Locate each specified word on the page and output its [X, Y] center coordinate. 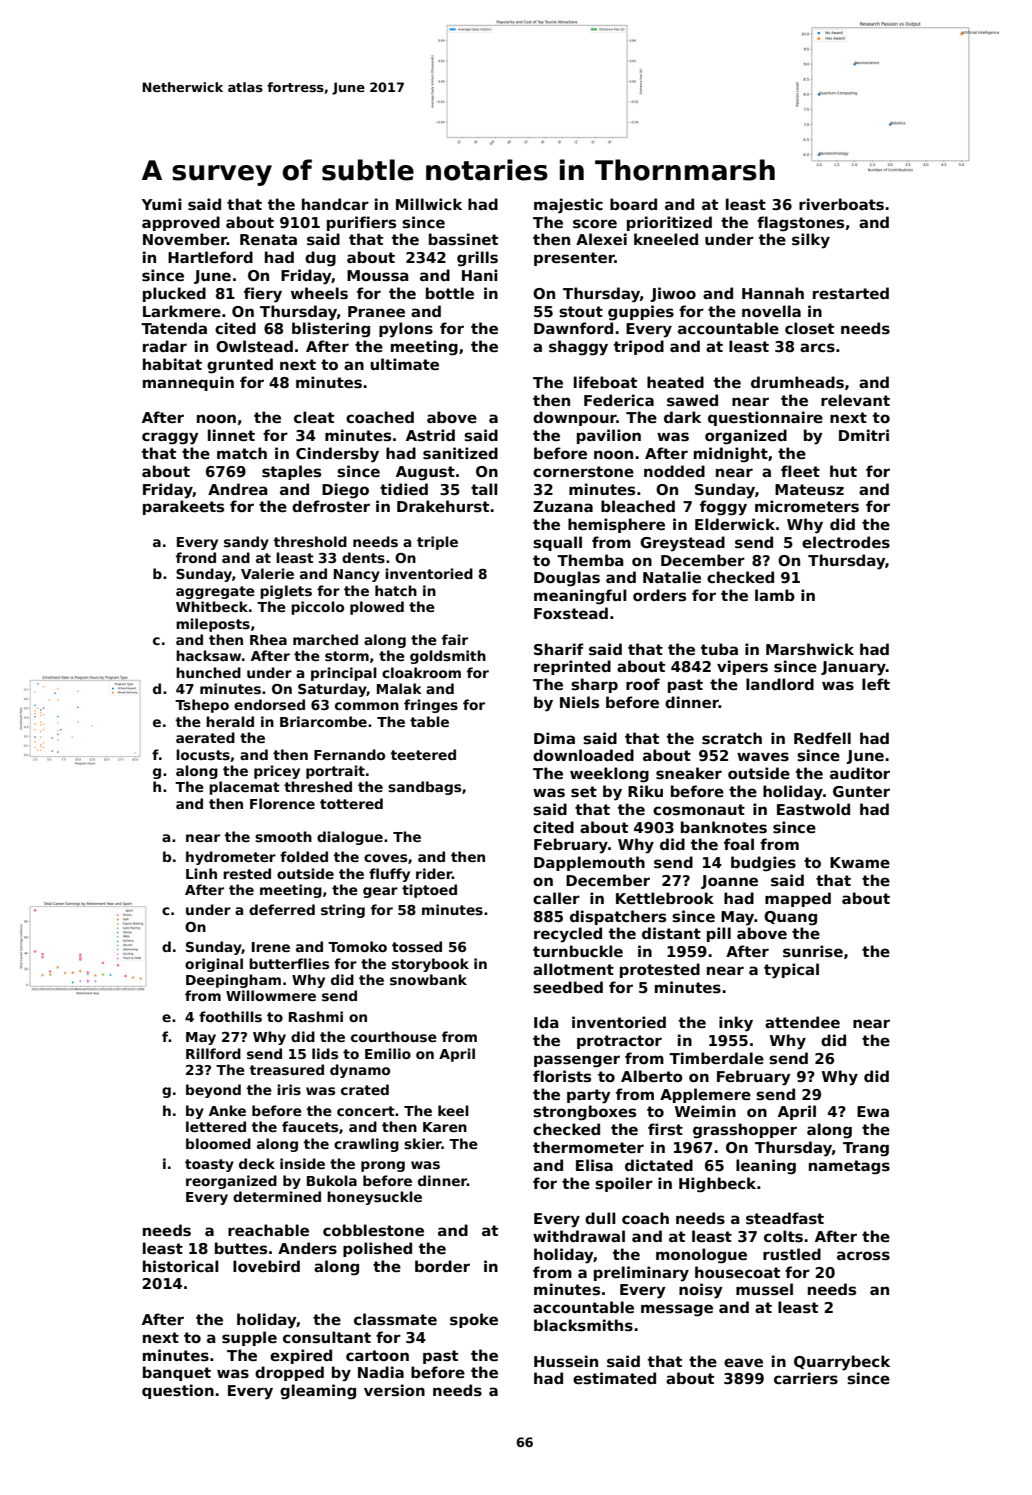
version [394, 1390]
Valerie [267, 573]
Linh [201, 873]
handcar [335, 204]
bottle [450, 293]
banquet [177, 1373]
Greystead [682, 544]
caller [556, 898]
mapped [798, 899]
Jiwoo [673, 294]
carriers [806, 1378]
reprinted [572, 667]
